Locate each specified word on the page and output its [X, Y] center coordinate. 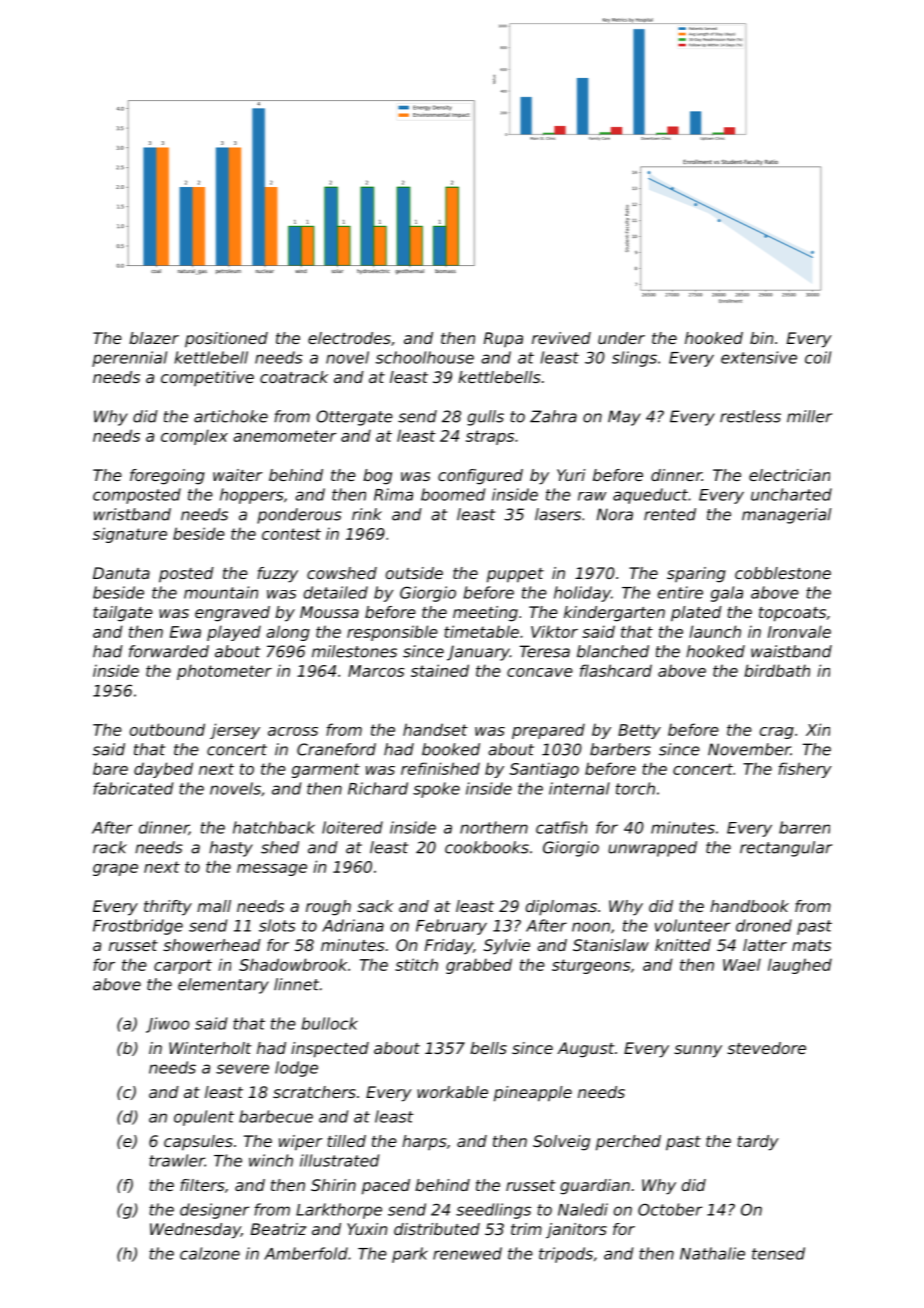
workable [452, 1092]
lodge [296, 1069]
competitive [207, 378]
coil [818, 357]
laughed [800, 966]
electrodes [349, 338]
